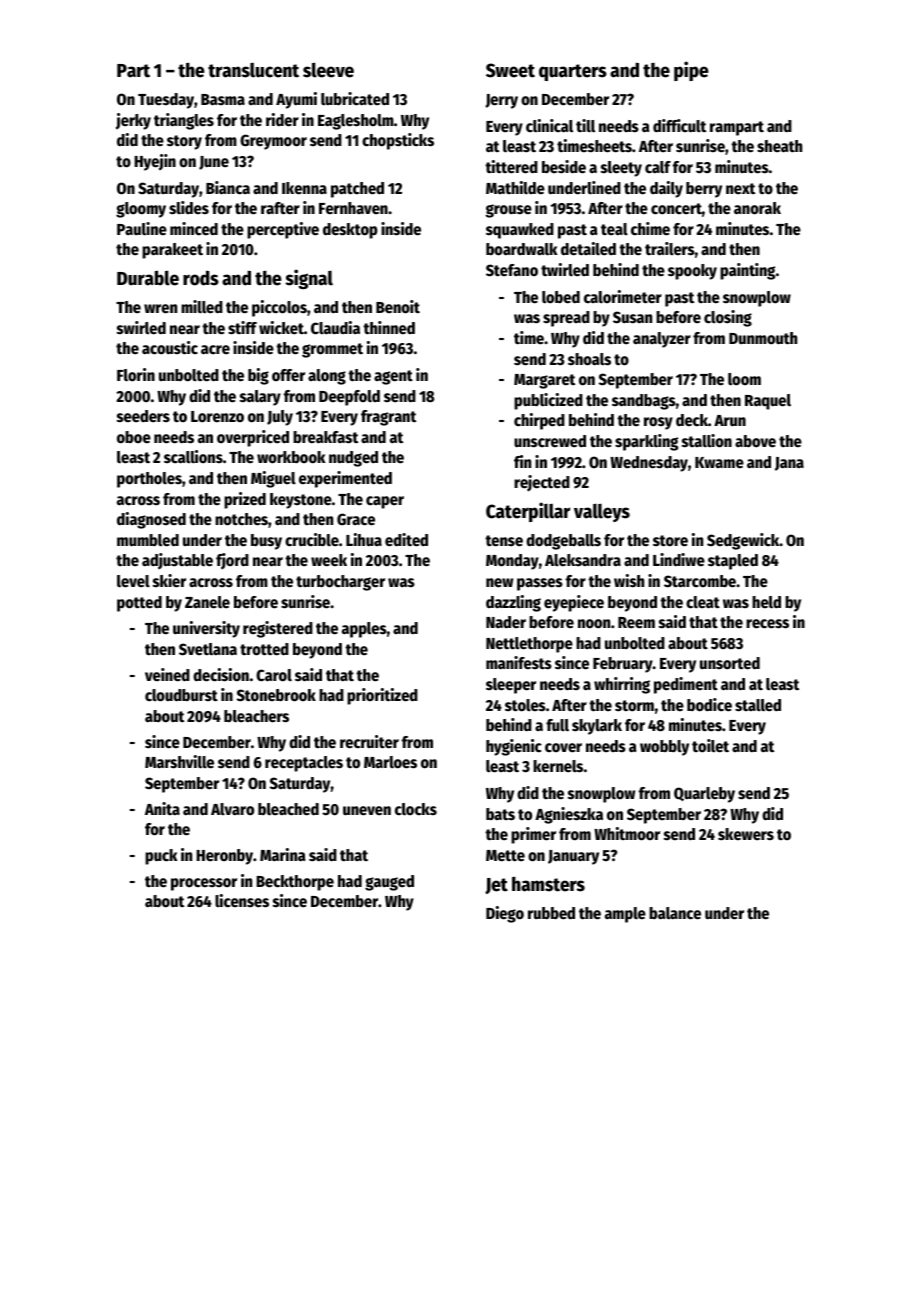  I want to click on Eaglesholm, so click(356, 122).
